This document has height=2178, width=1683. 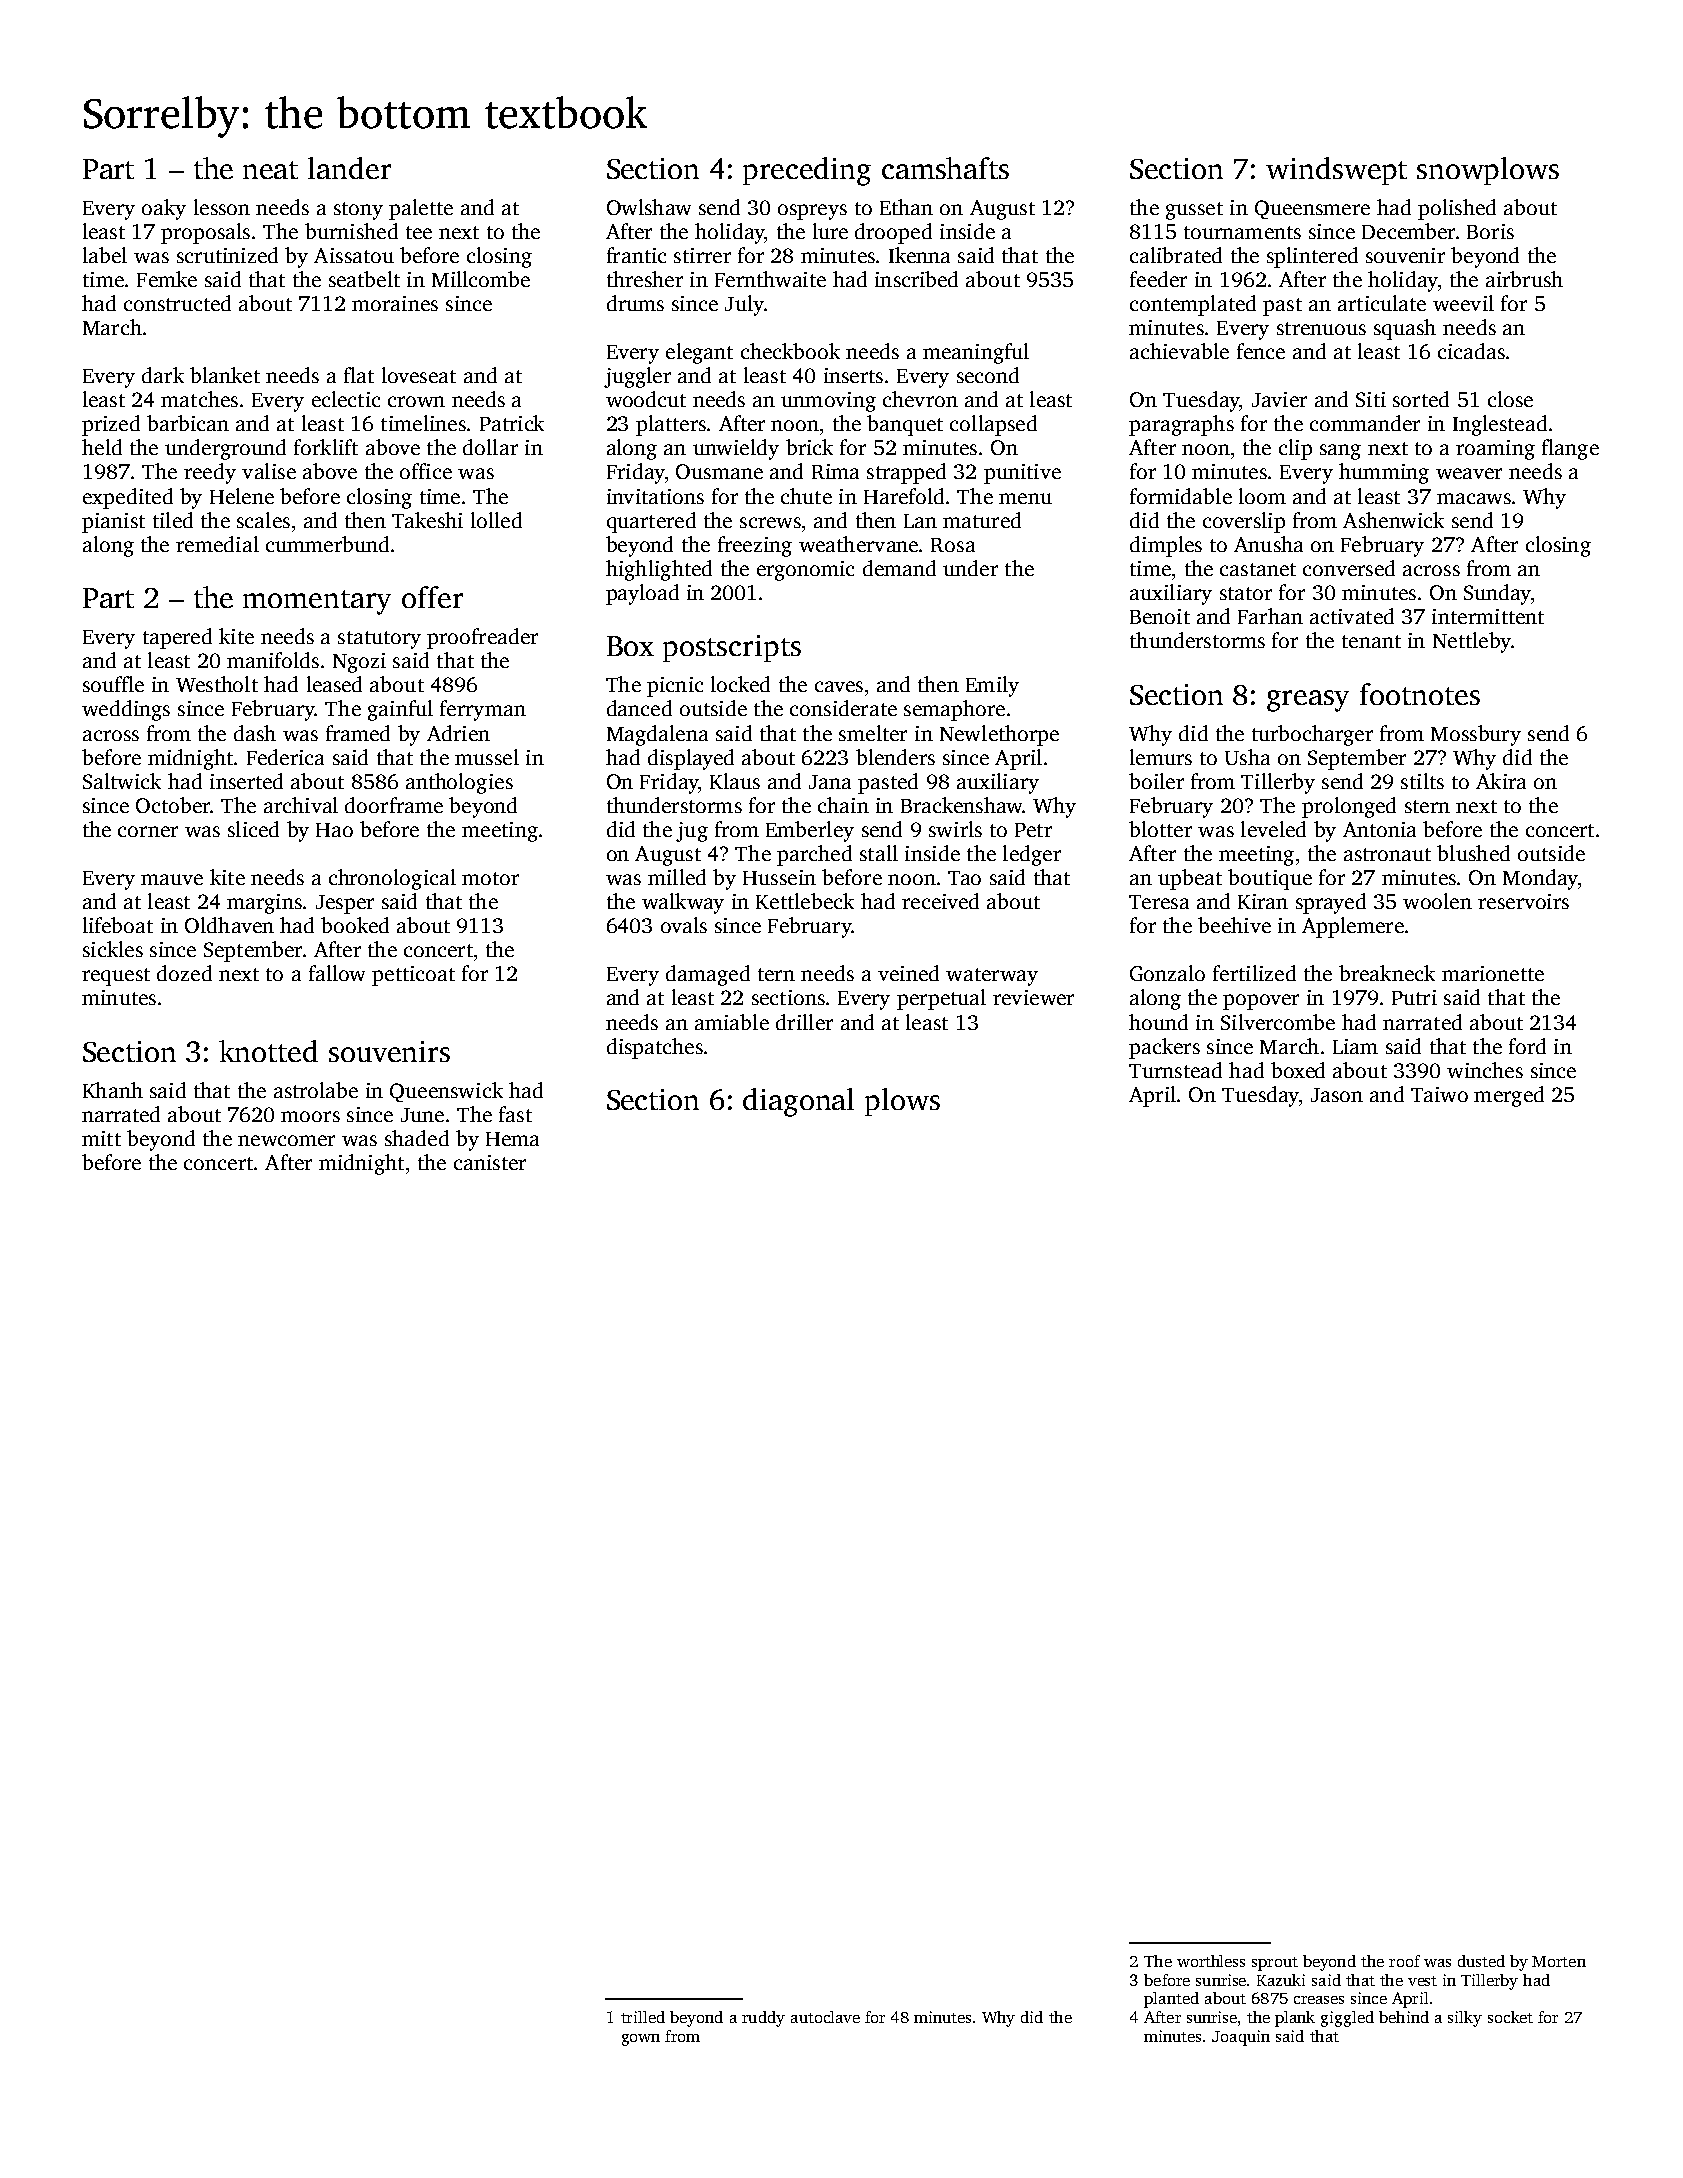 I want to click on Oldhaven, so click(x=229, y=925).
